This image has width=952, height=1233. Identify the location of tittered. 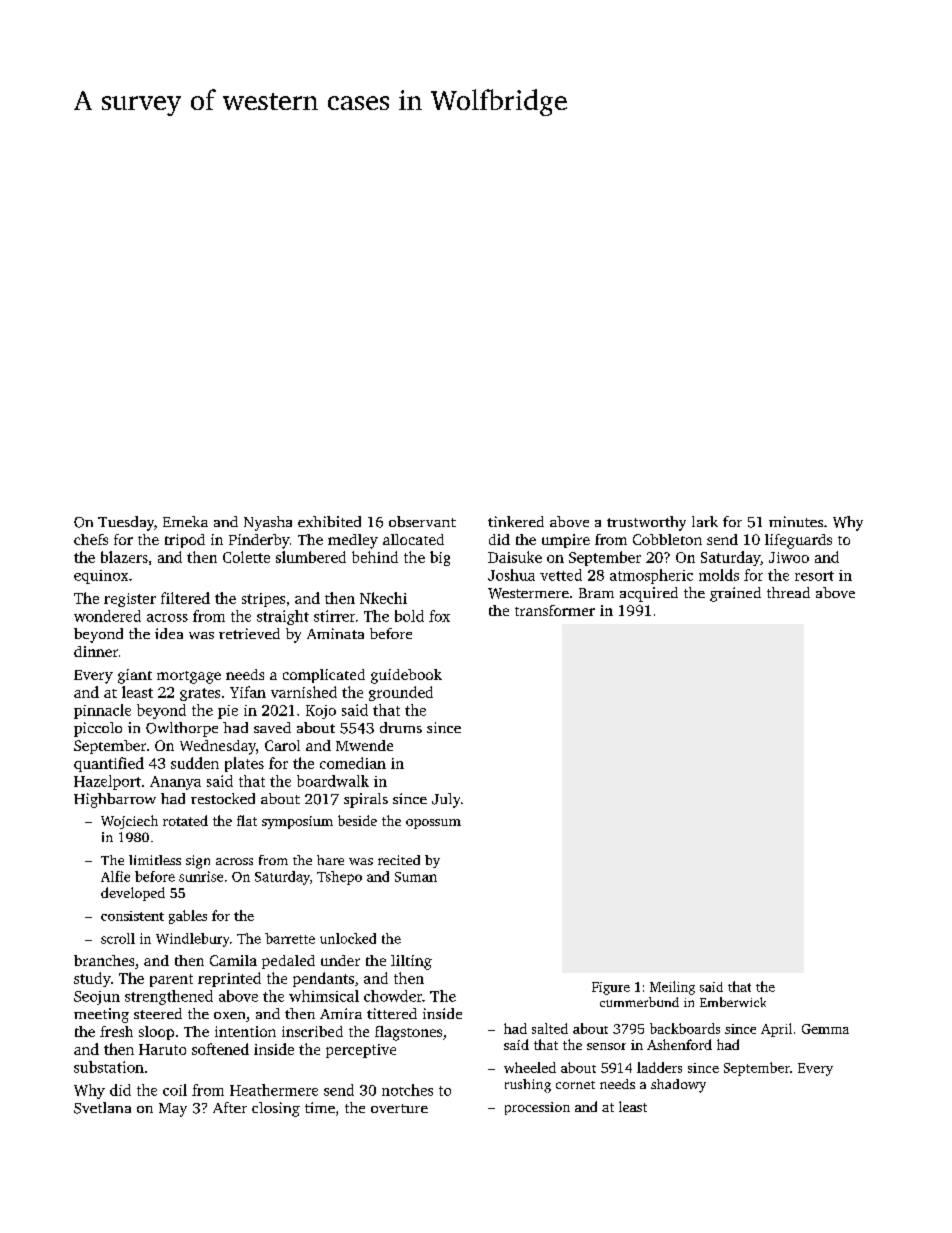
(392, 1013).
